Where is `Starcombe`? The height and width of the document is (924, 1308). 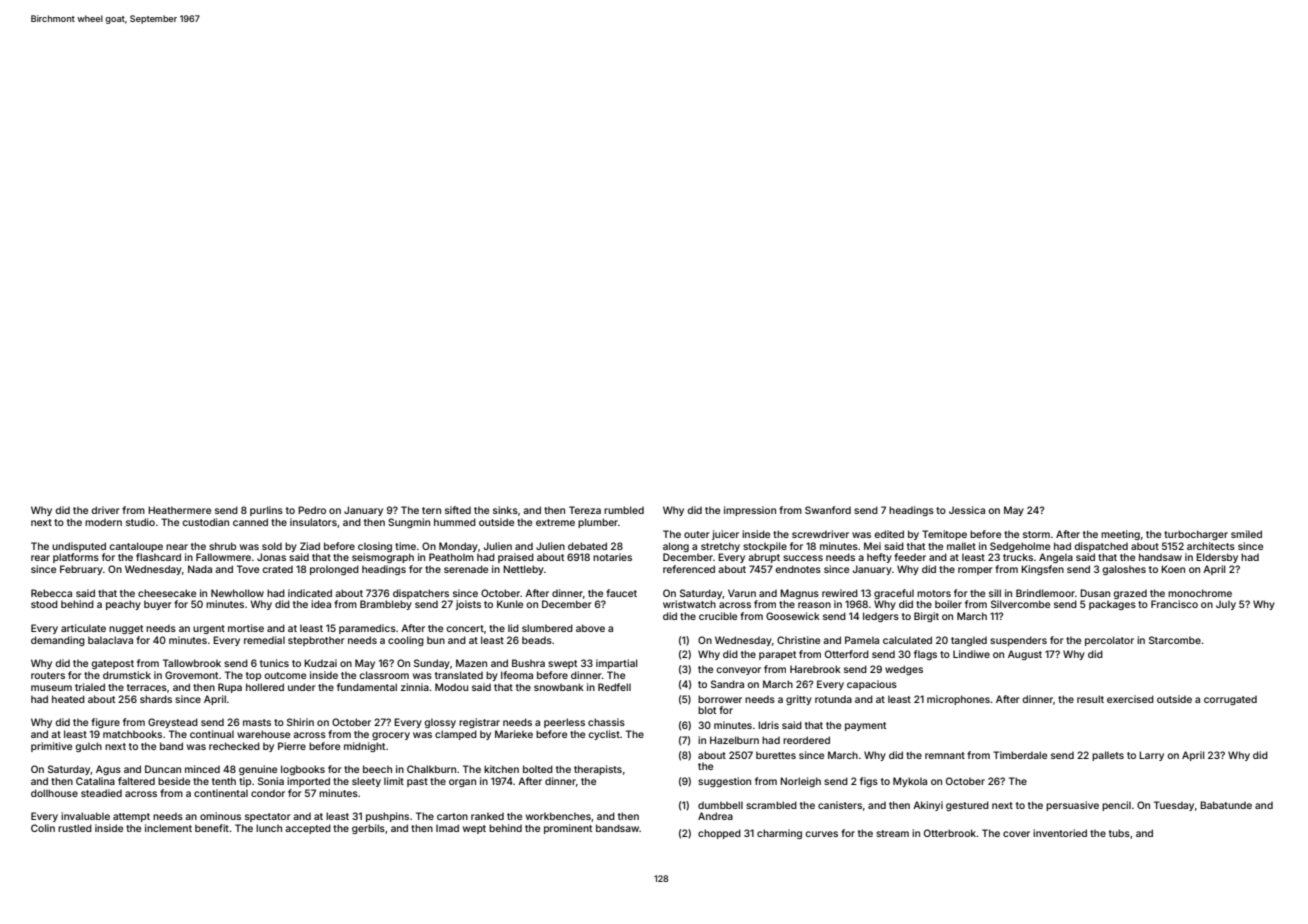
Starcombe is located at coordinates (1175, 640).
